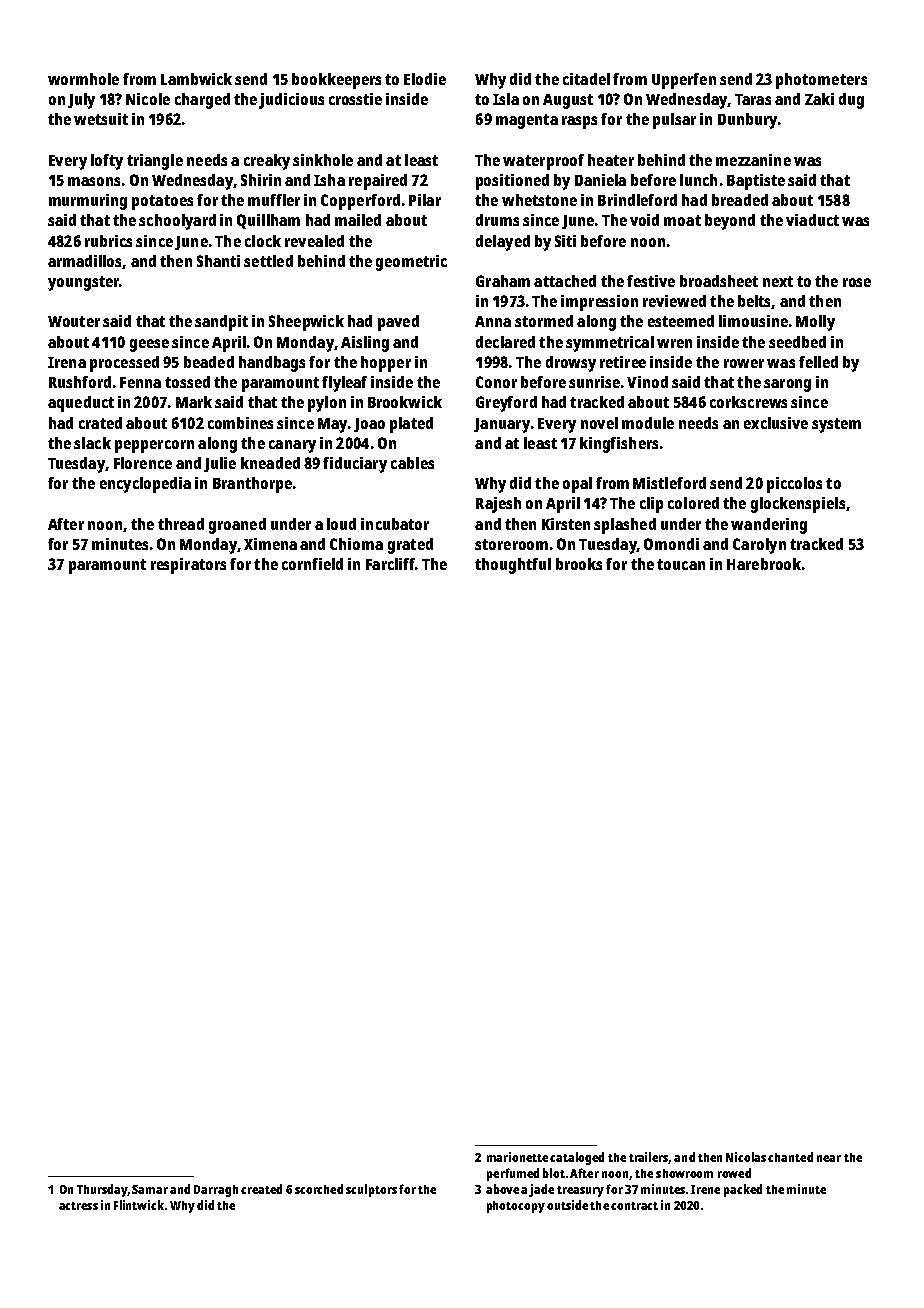 This screenshot has height=1308, width=924. I want to click on created, so click(261, 1189).
